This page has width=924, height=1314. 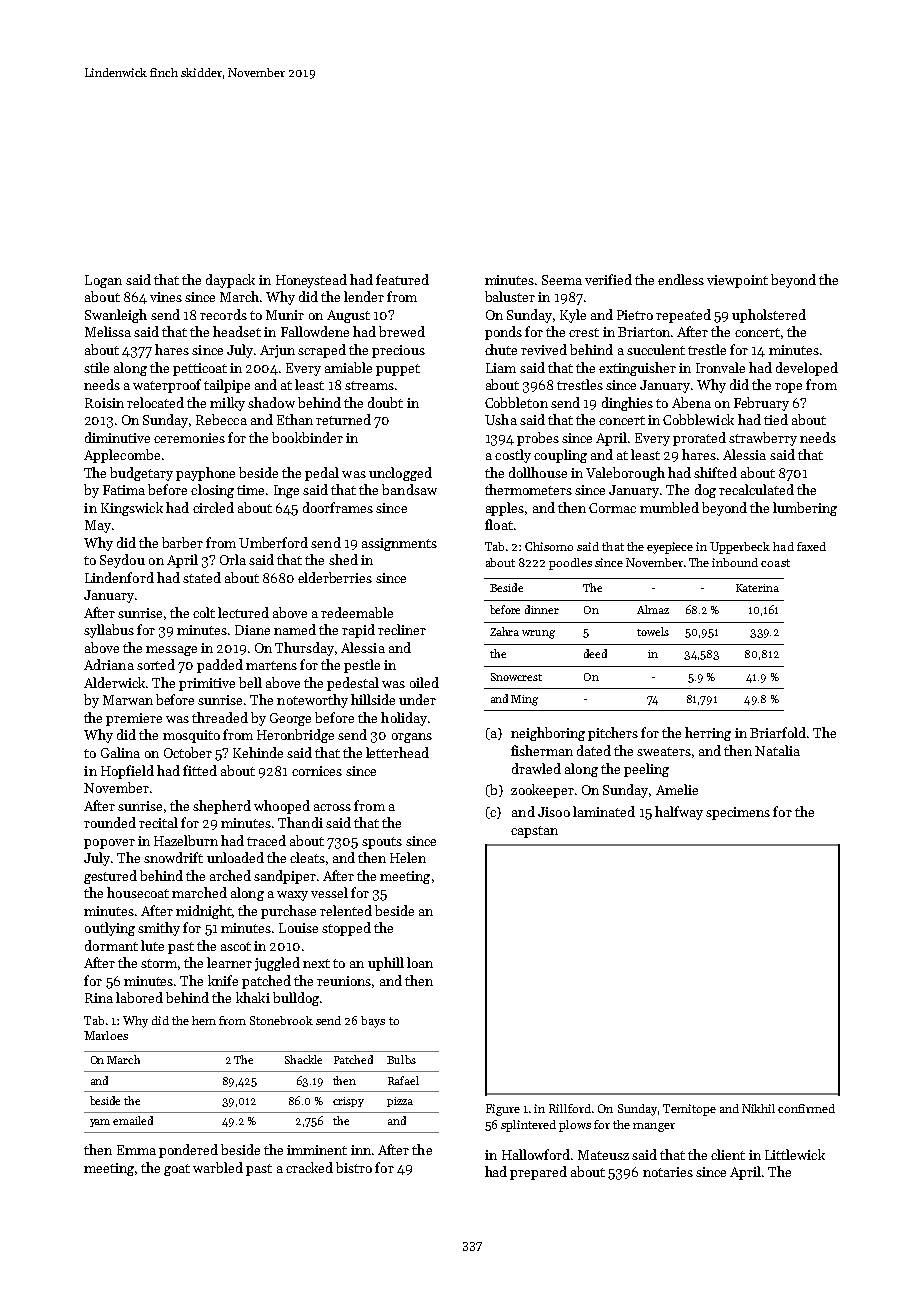 What do you see at coordinates (776, 419) in the page?
I see `tied` at bounding box center [776, 419].
